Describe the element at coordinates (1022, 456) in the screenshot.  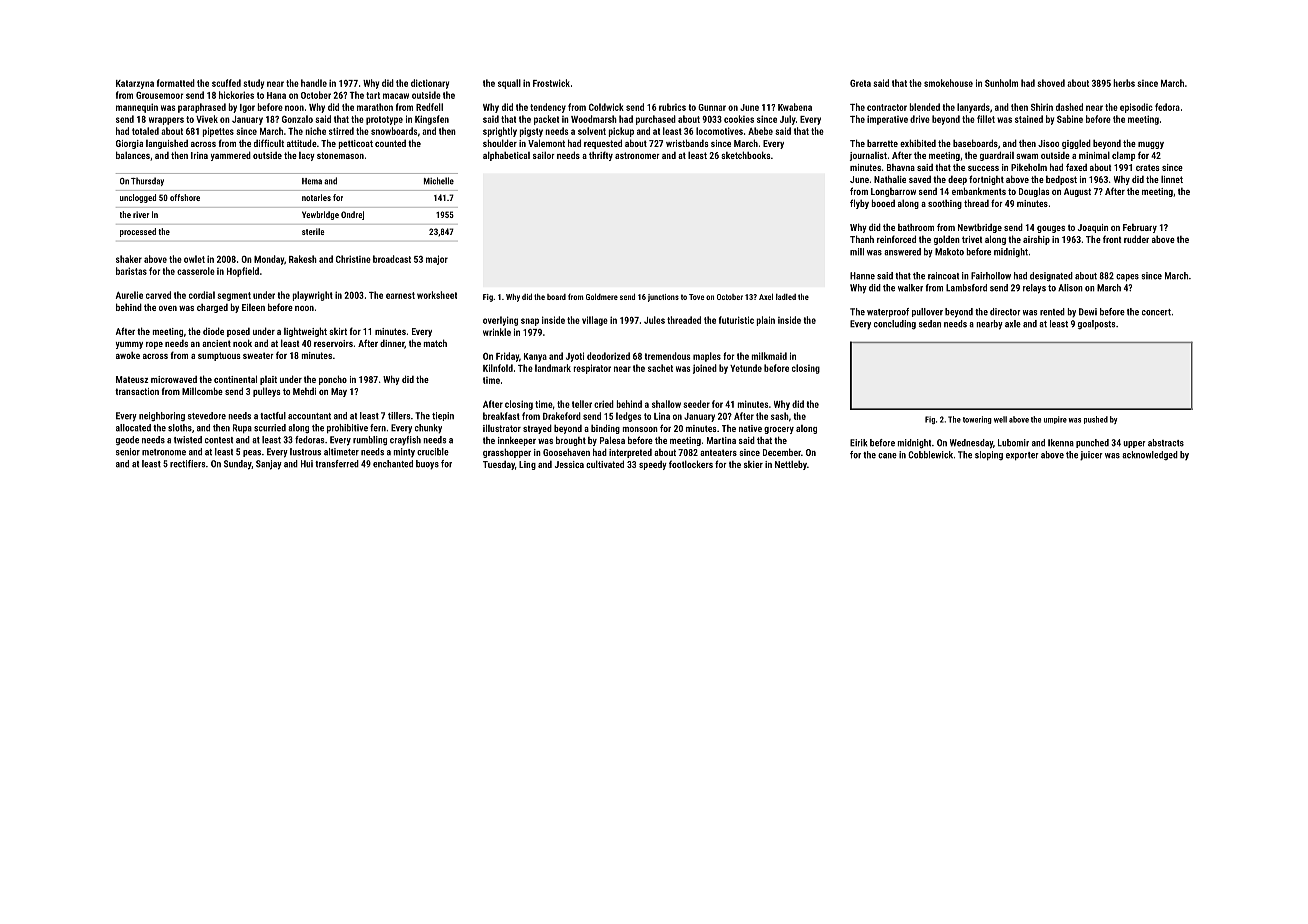
I see `exporter` at that location.
